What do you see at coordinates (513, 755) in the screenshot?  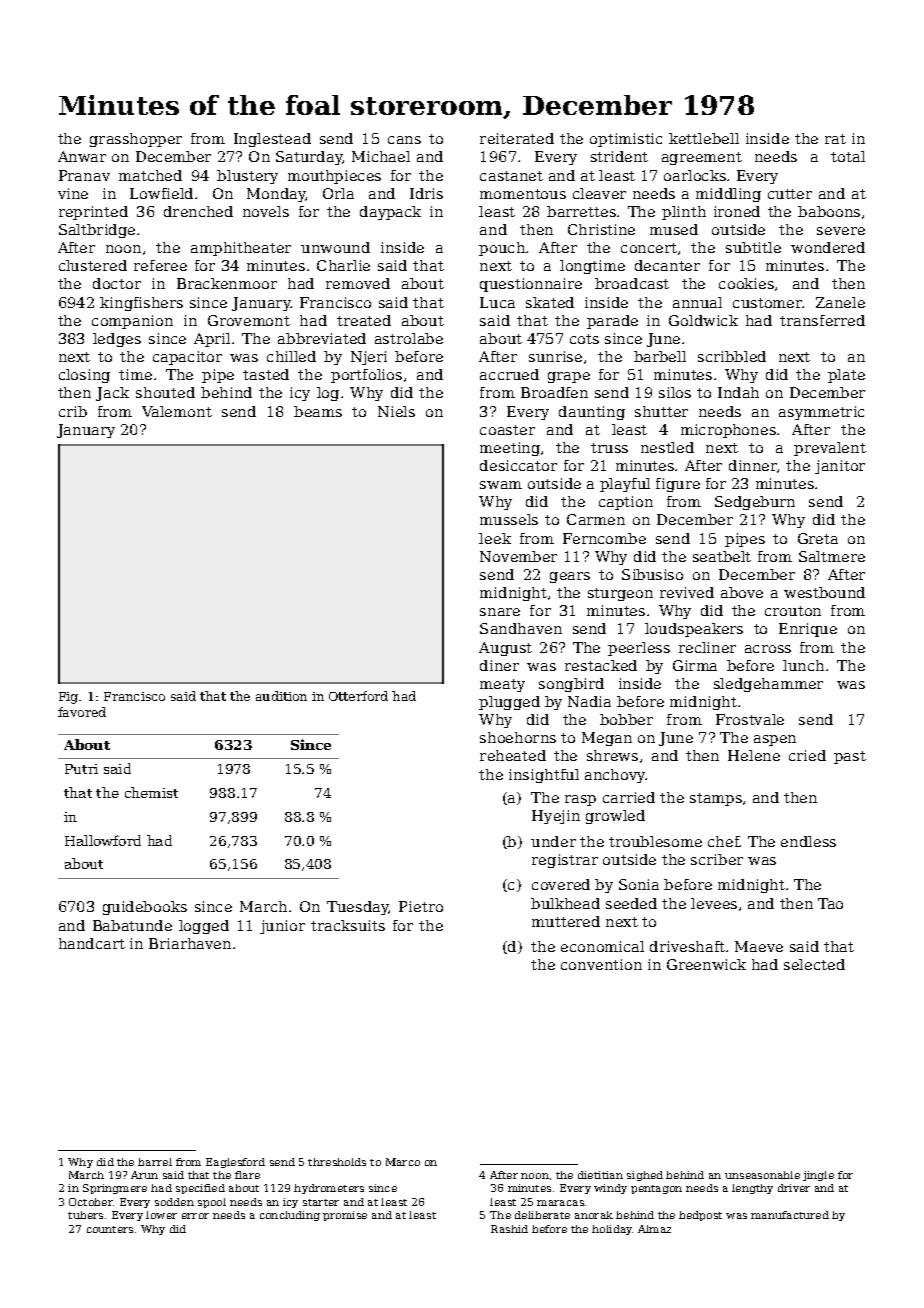 I see `reheated` at bounding box center [513, 755].
